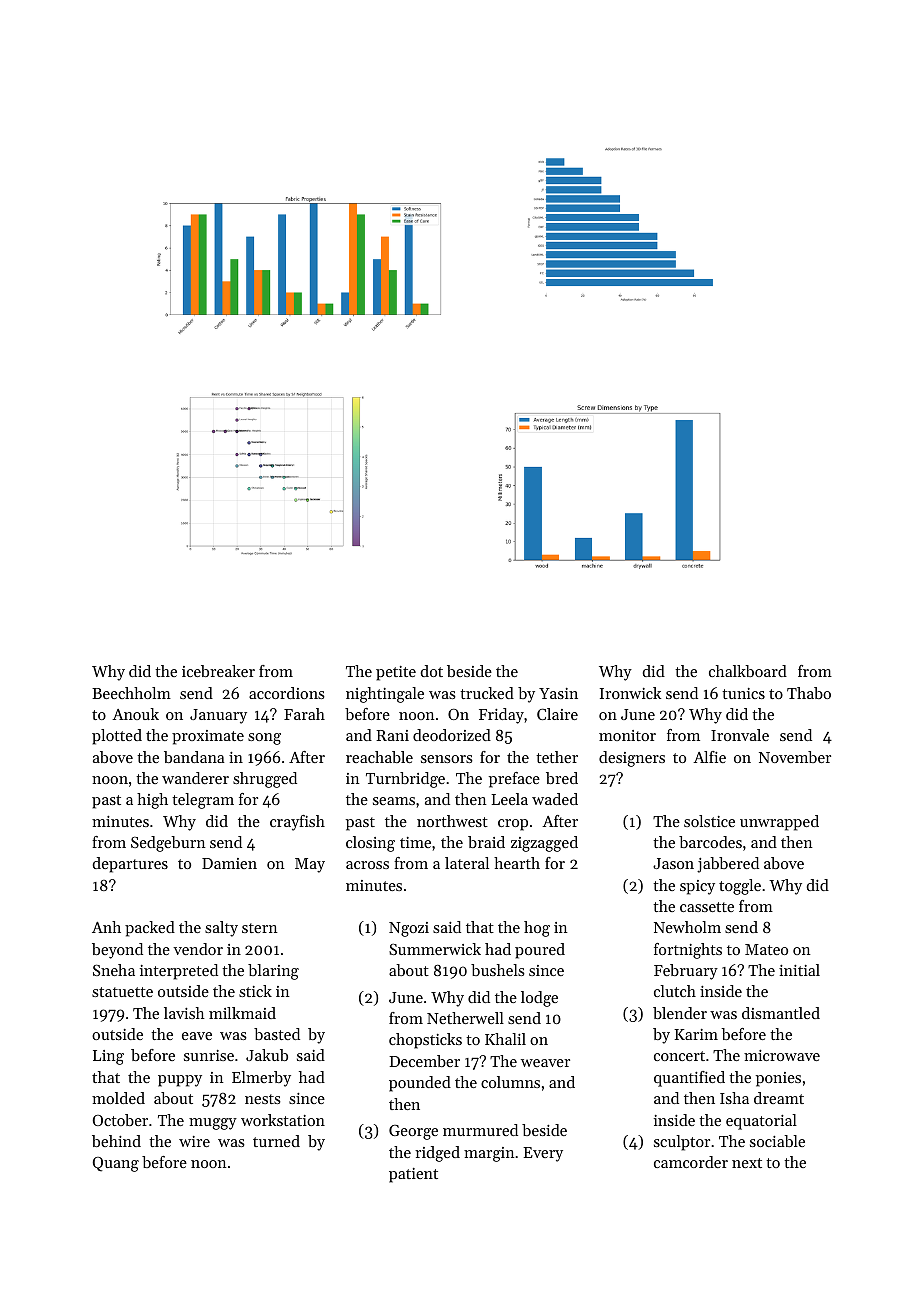 The image size is (924, 1308). I want to click on lateral, so click(467, 863).
